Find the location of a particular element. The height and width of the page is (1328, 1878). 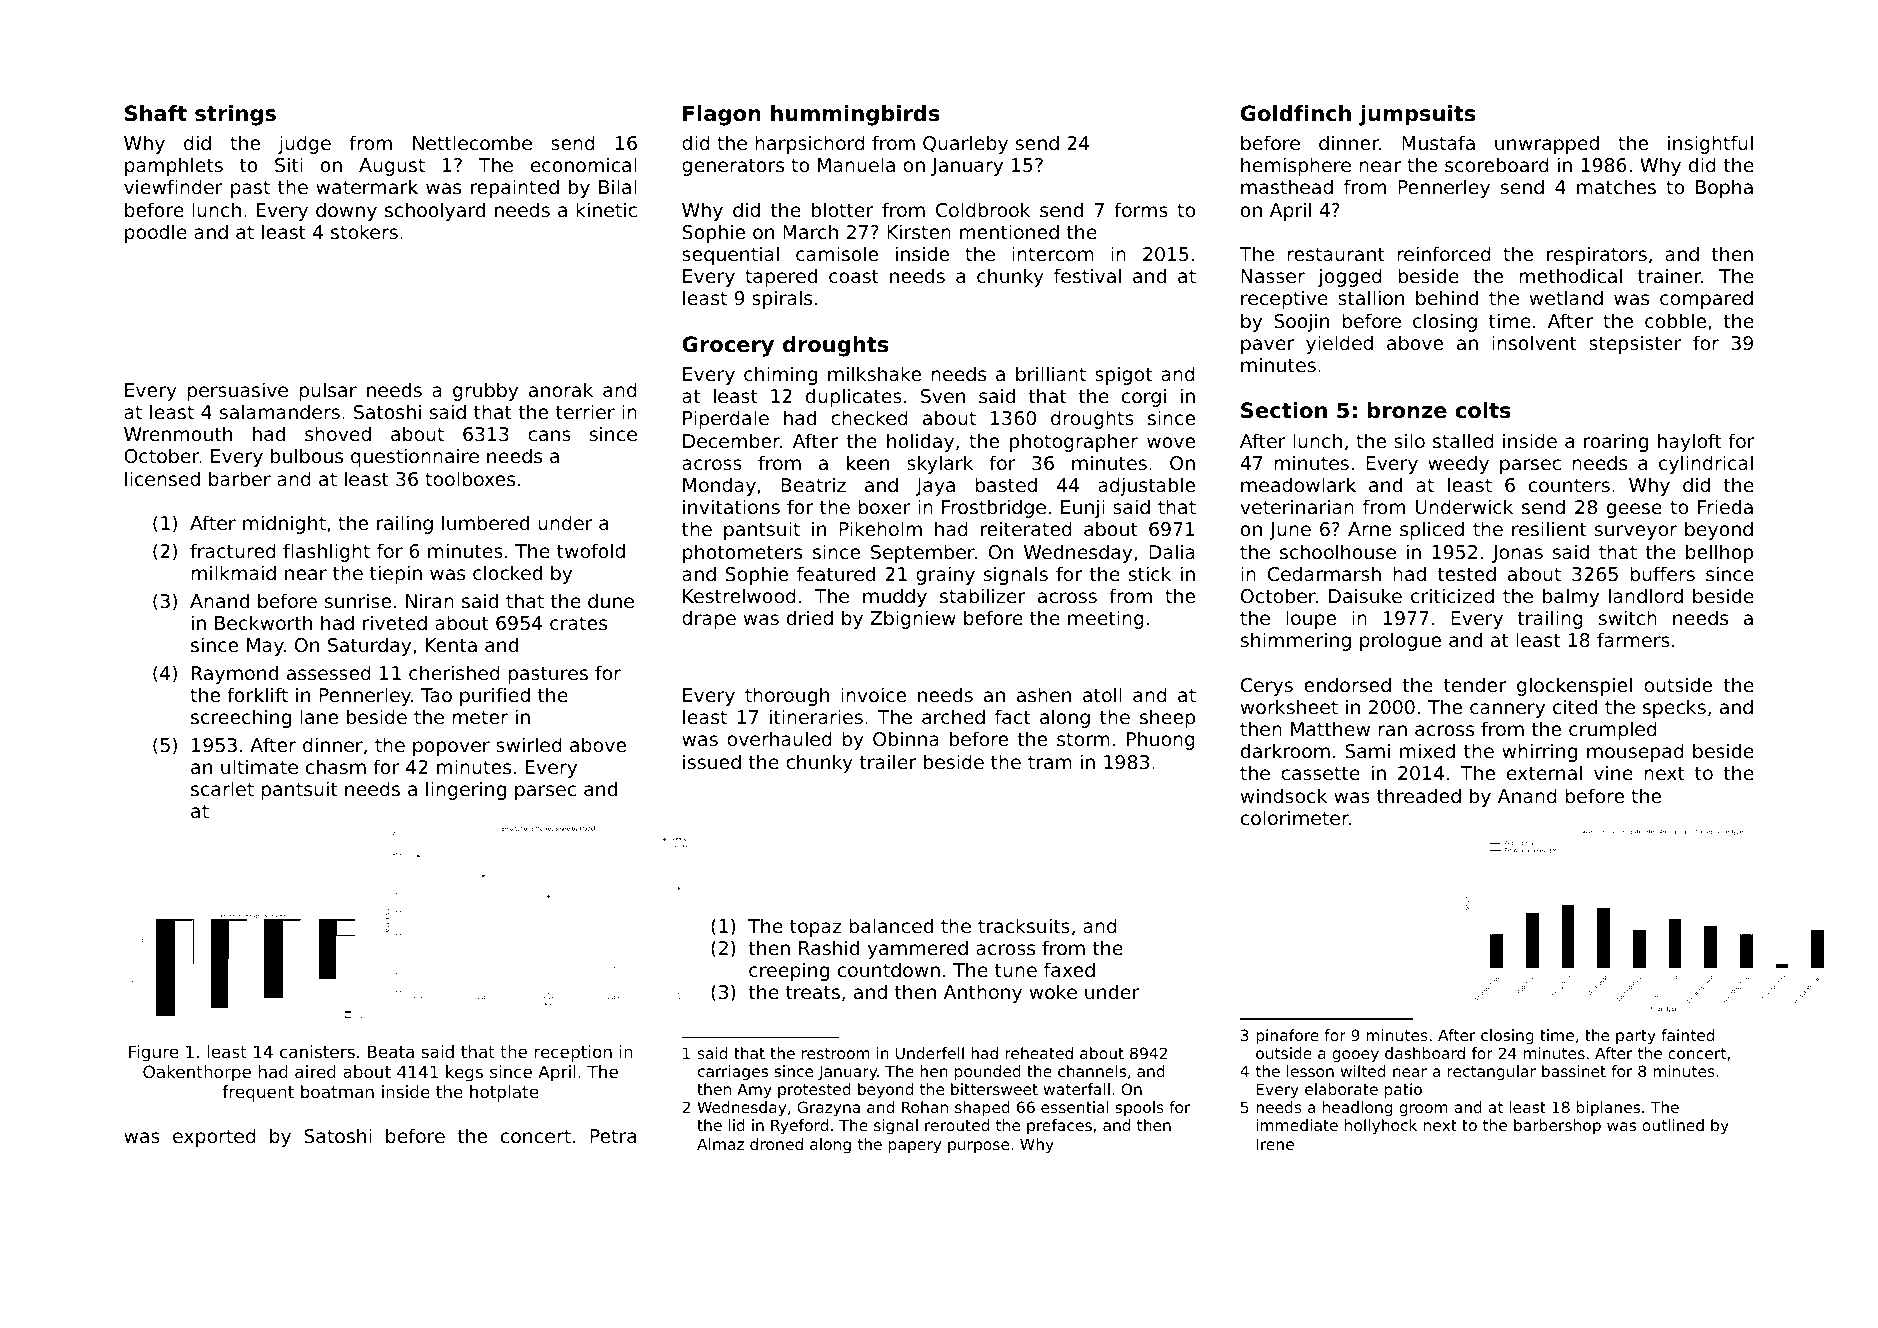

Goldfinch is located at coordinates (1296, 113).
